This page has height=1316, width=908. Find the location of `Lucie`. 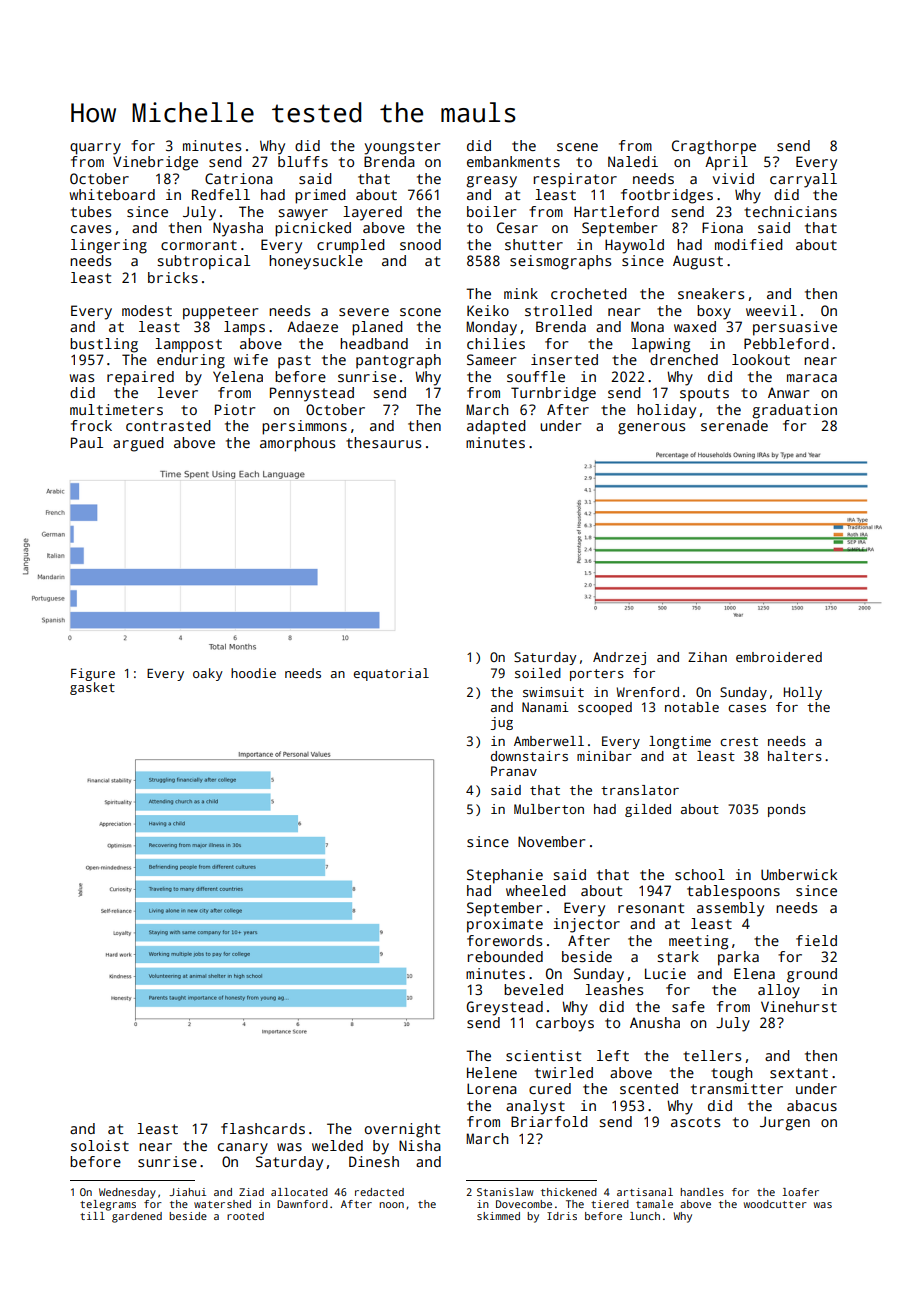

Lucie is located at coordinates (665, 973).
